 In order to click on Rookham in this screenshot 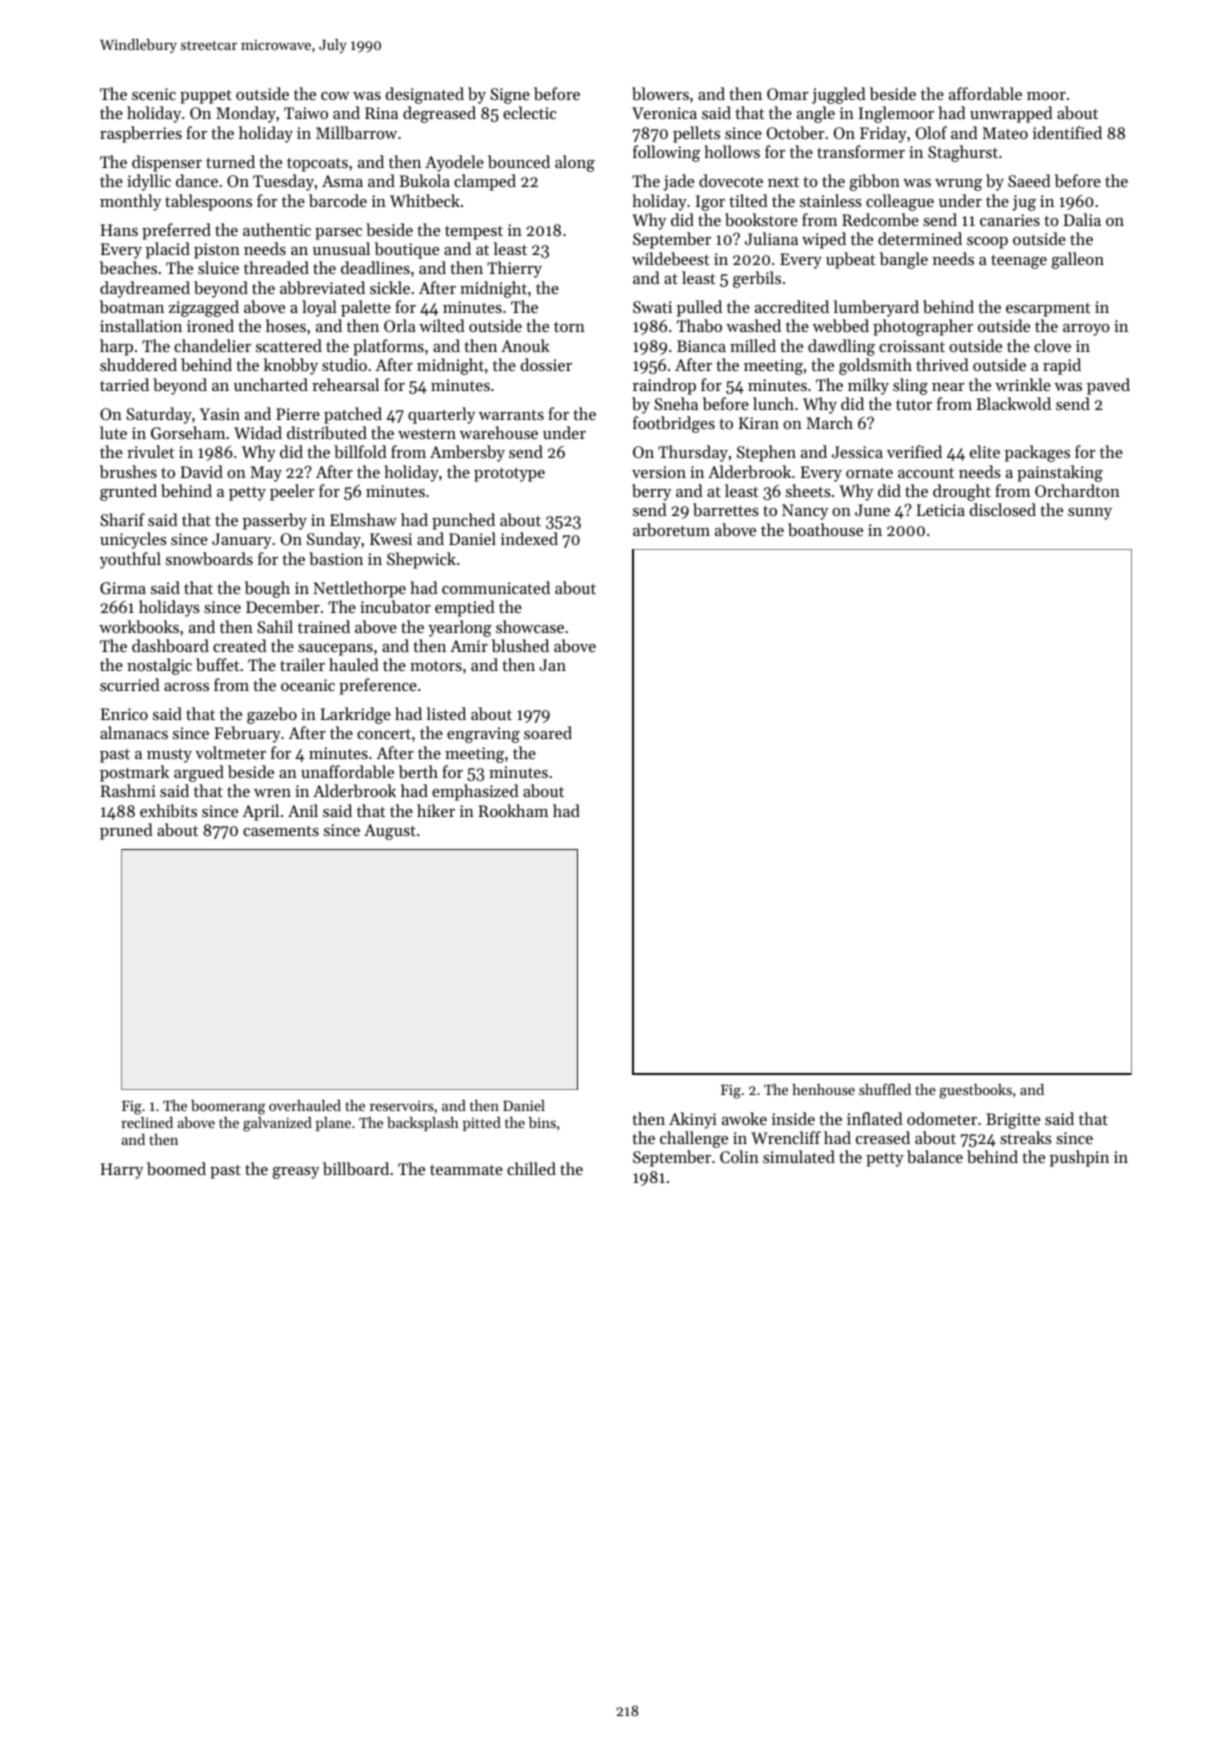, I will do `click(513, 810)`.
